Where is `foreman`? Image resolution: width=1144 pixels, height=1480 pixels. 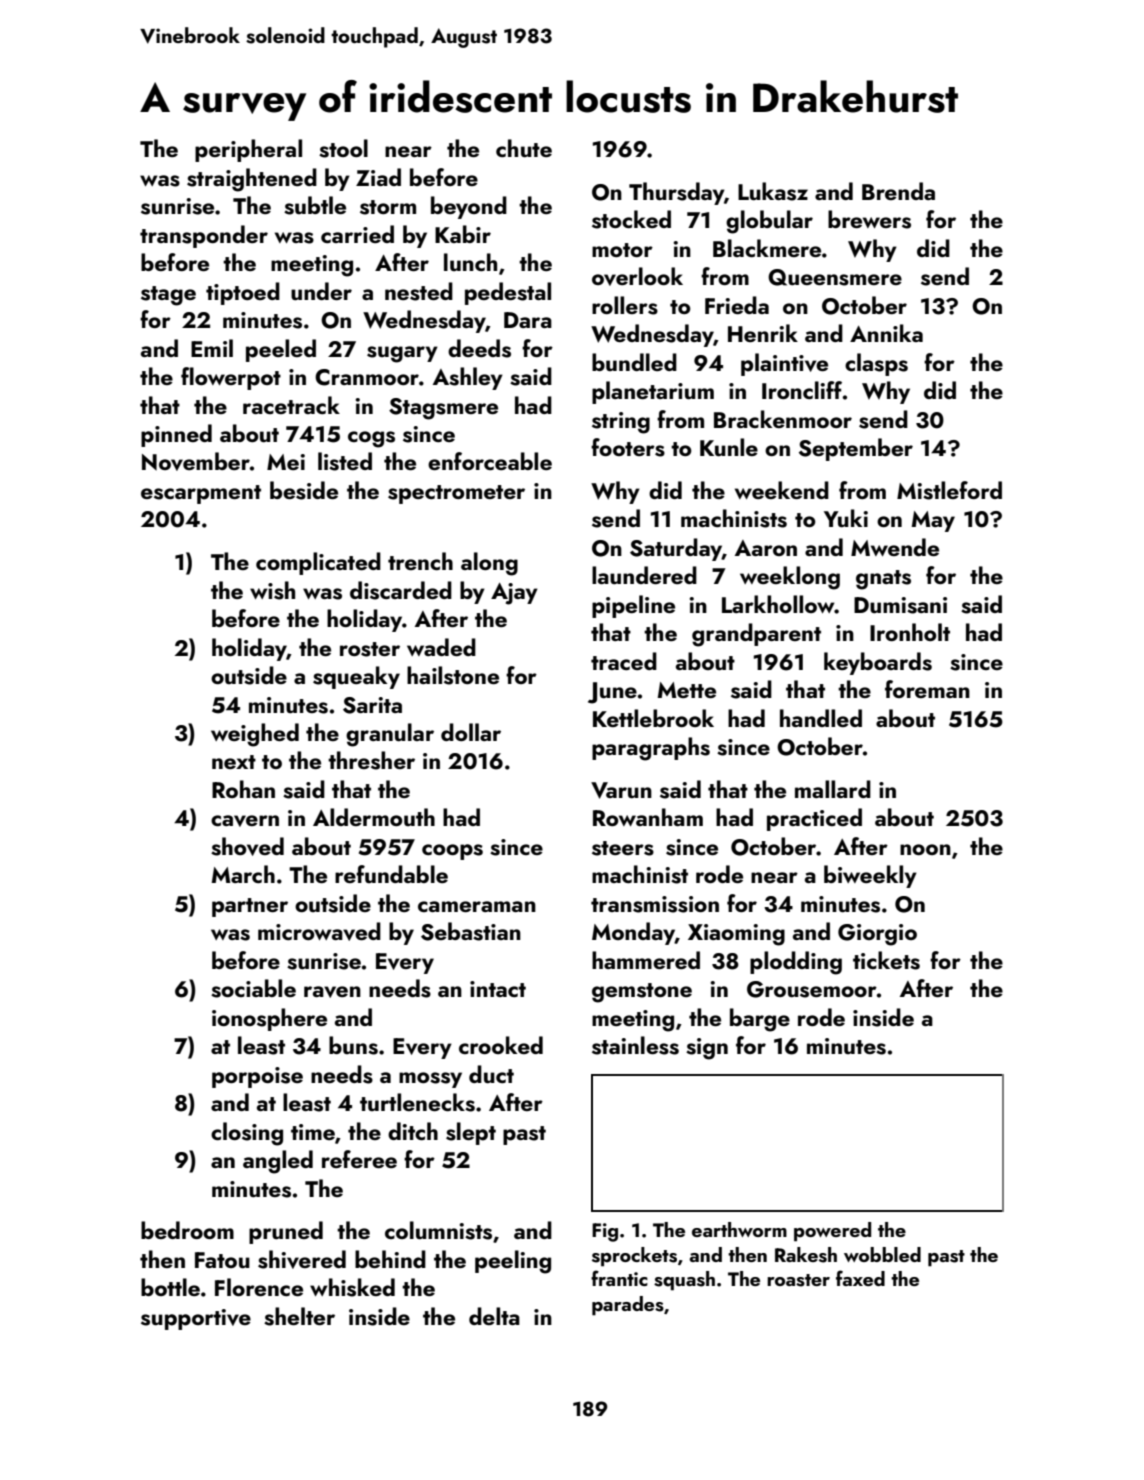
foreman is located at coordinates (927, 689).
